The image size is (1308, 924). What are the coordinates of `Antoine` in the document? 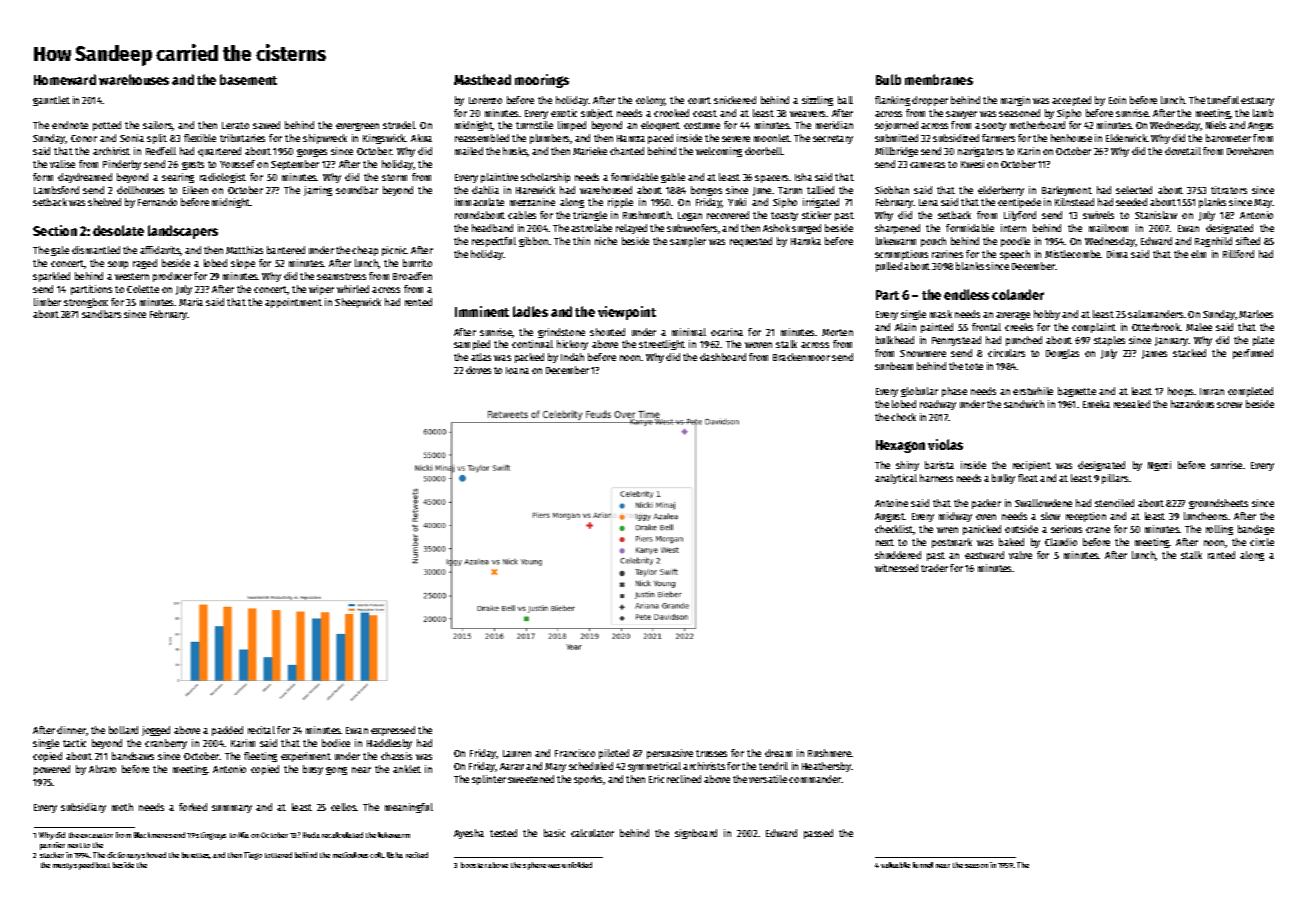 It's located at (891, 503).
